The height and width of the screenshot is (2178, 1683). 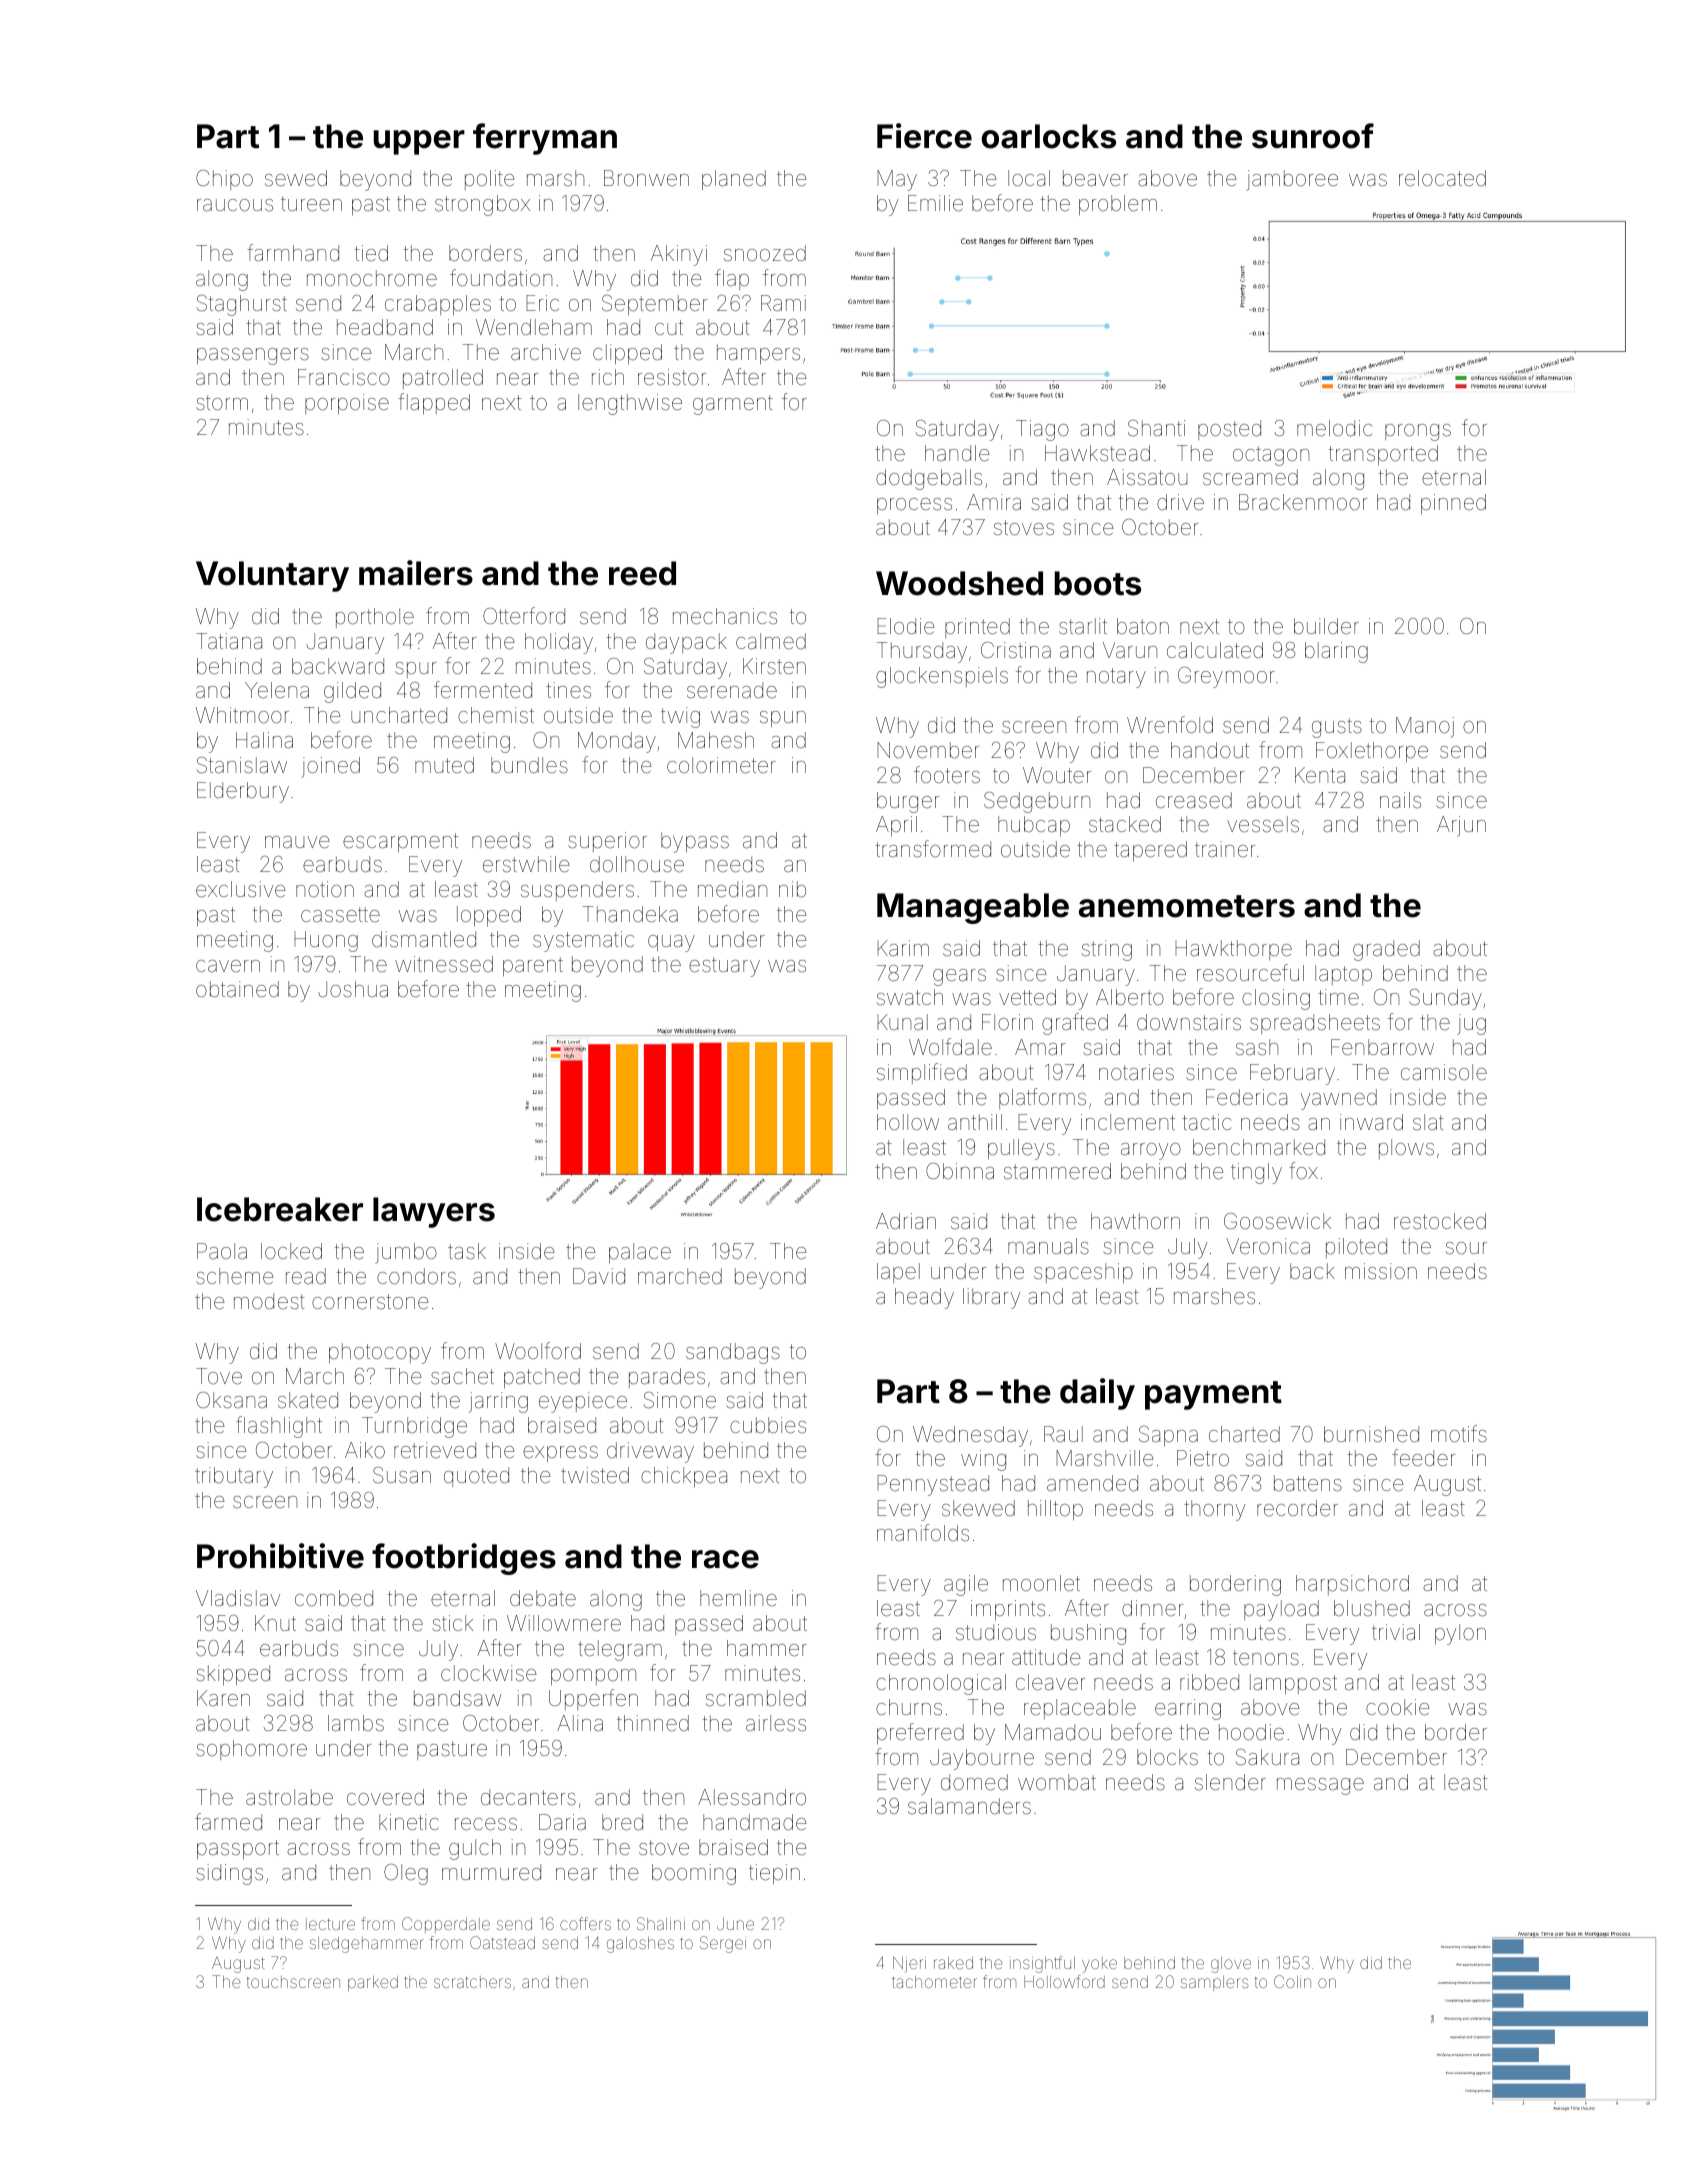 What do you see at coordinates (233, 1675) in the screenshot?
I see `skipped` at bounding box center [233, 1675].
